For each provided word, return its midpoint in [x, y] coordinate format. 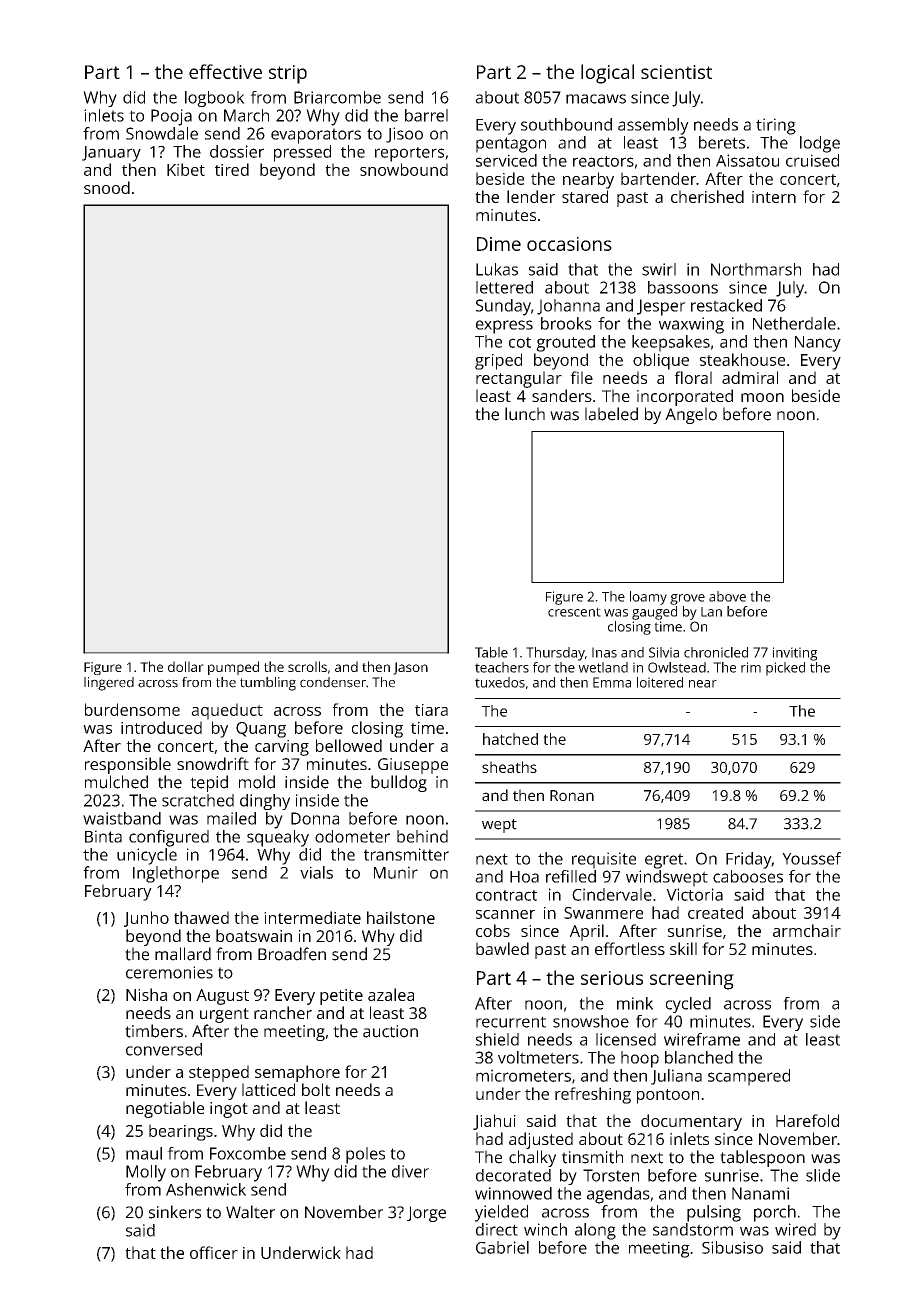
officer [214, 1252]
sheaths [509, 767]
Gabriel [502, 1247]
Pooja [171, 117]
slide [823, 1175]
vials [316, 872]
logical [607, 74]
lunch [525, 414]
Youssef [811, 858]
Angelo [691, 415]
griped [498, 361]
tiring [776, 126]
